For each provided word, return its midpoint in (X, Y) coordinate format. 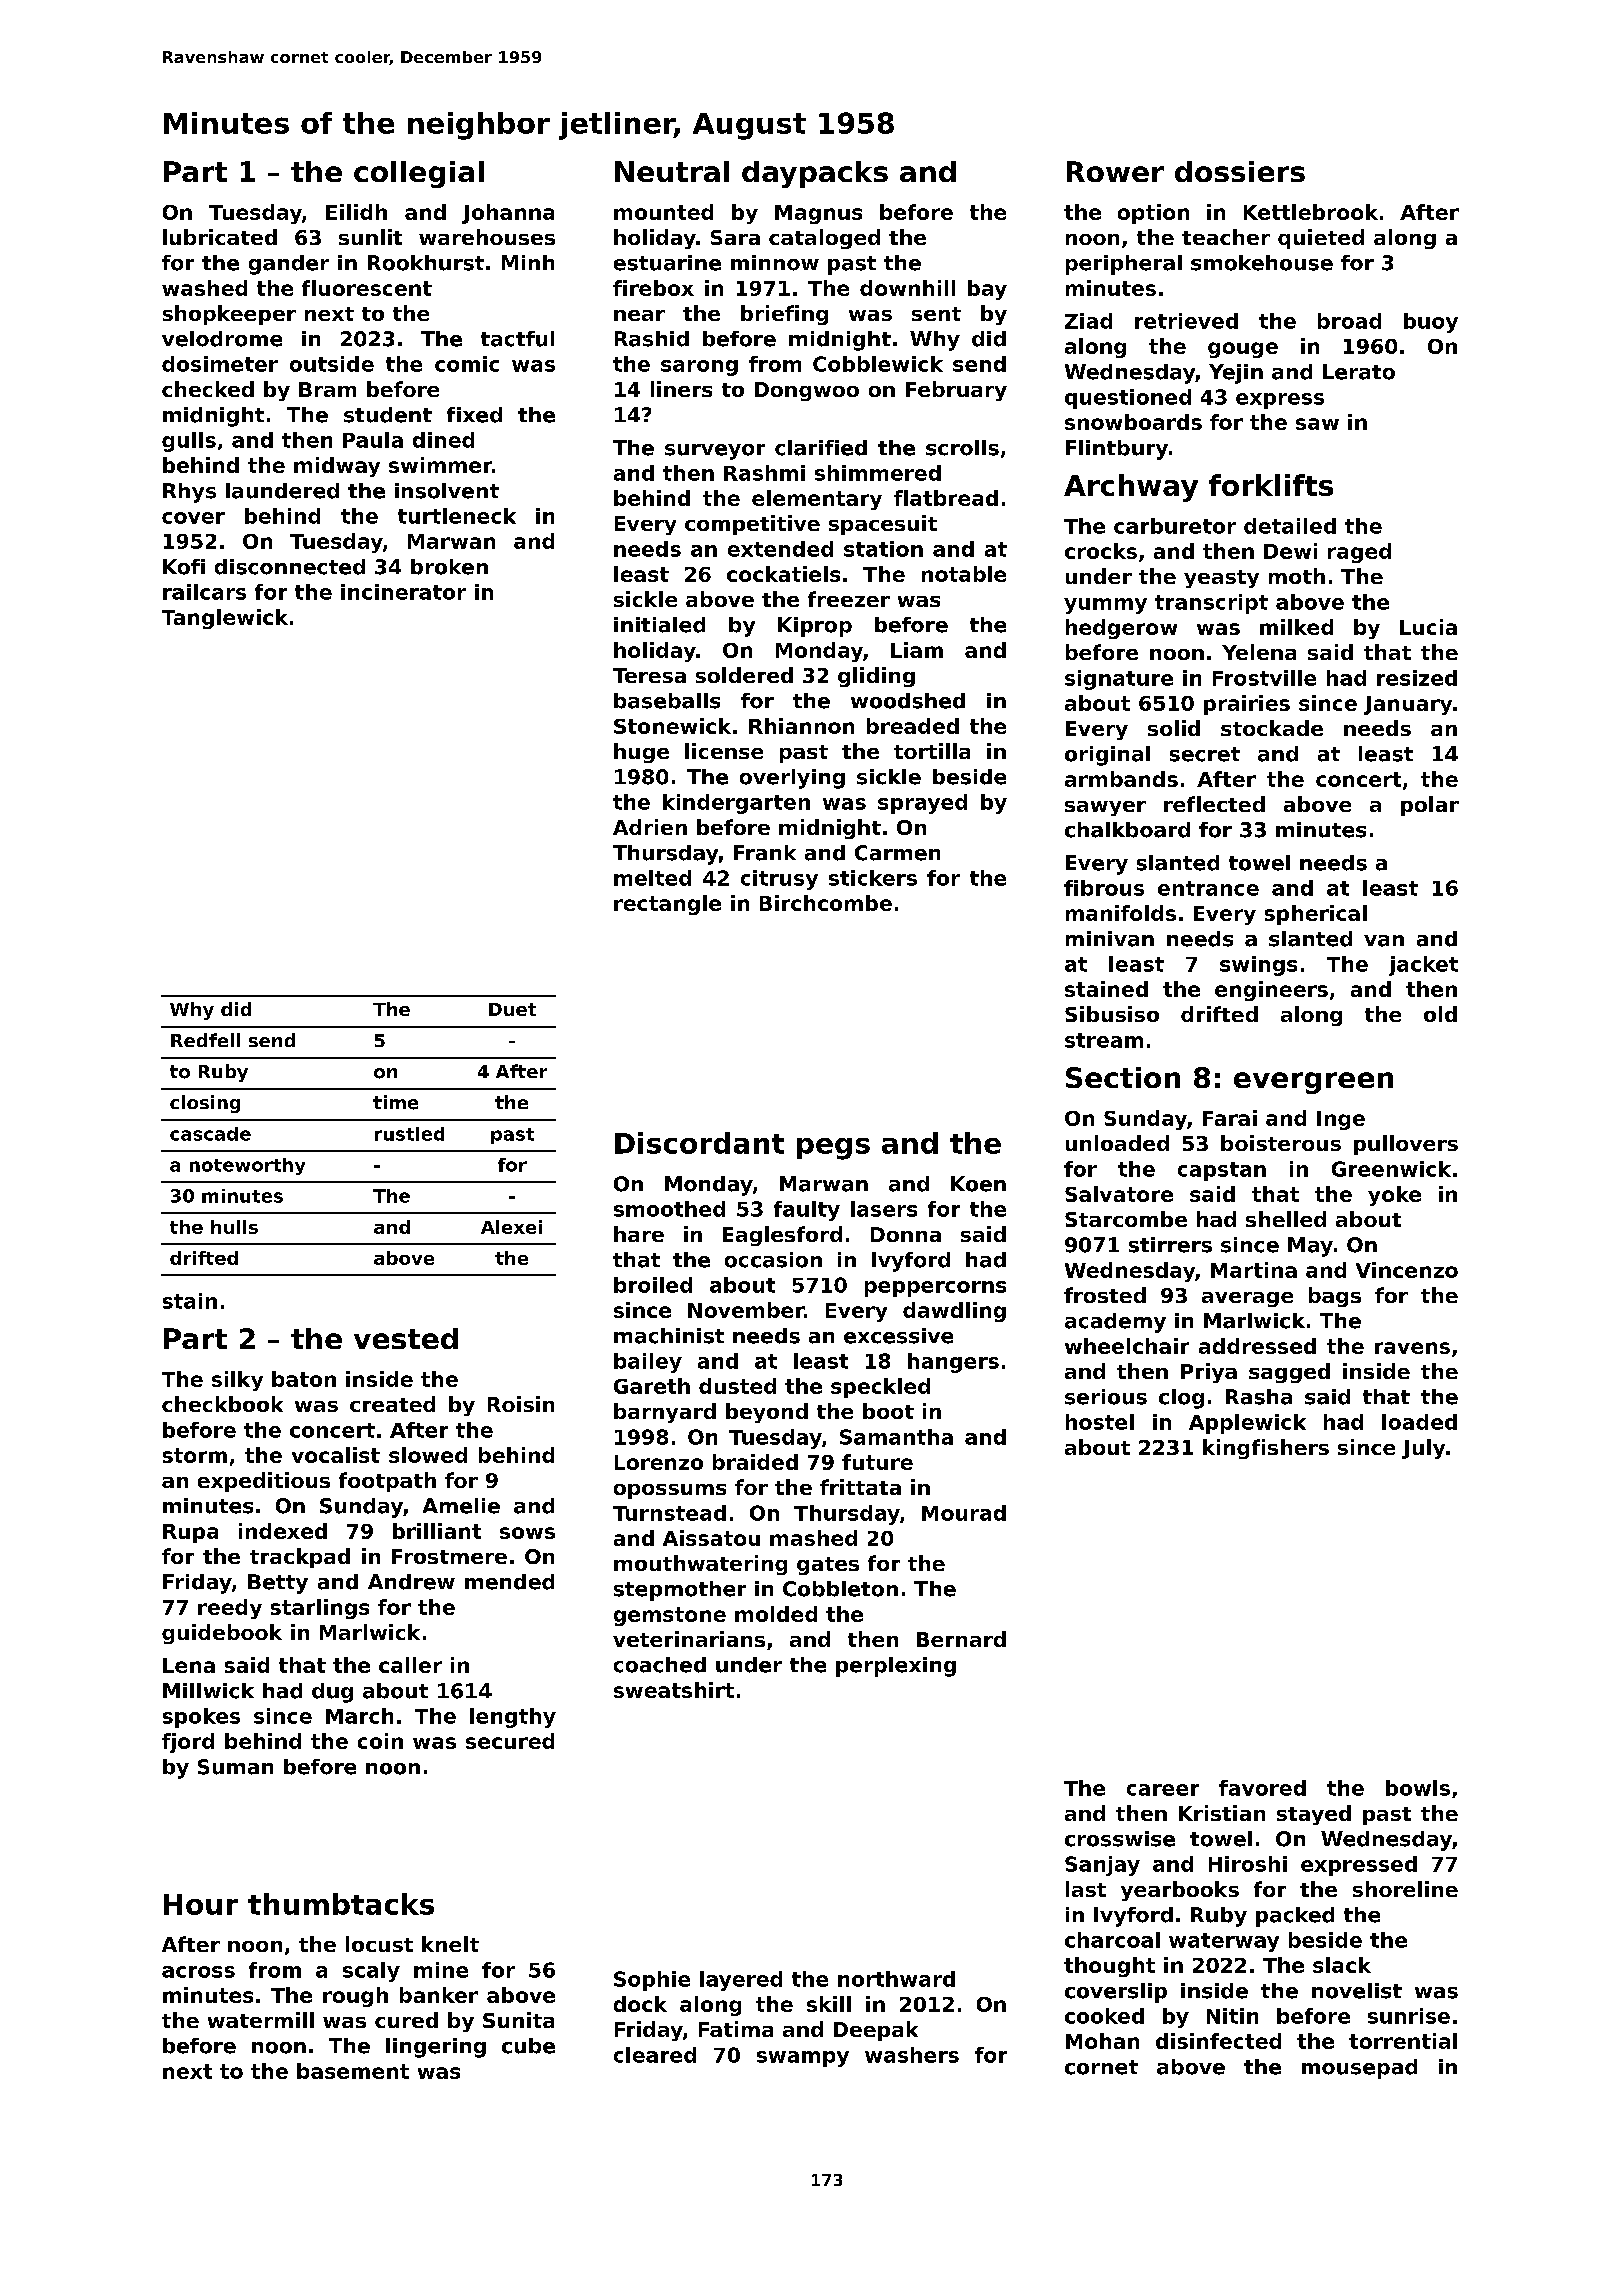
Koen (978, 1184)
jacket (1423, 966)
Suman (235, 1767)
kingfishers (1266, 1449)
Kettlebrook (1311, 212)
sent (936, 314)
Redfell (205, 1040)
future (877, 1462)
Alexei (511, 1227)
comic (467, 364)
